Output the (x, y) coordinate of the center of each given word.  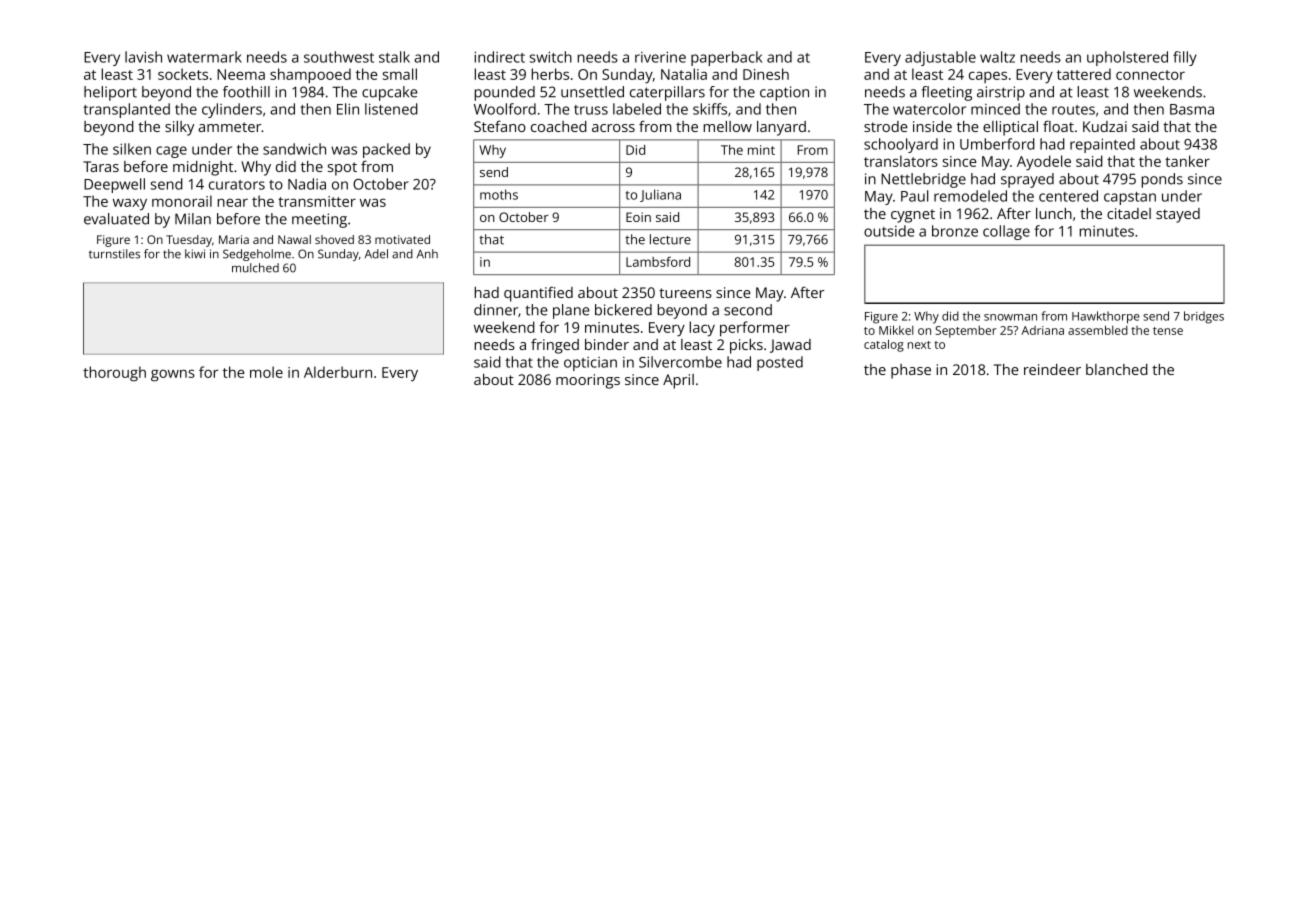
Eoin (638, 217)
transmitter (317, 201)
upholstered (1127, 58)
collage (1006, 232)
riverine (660, 57)
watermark (204, 57)
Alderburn (338, 372)
